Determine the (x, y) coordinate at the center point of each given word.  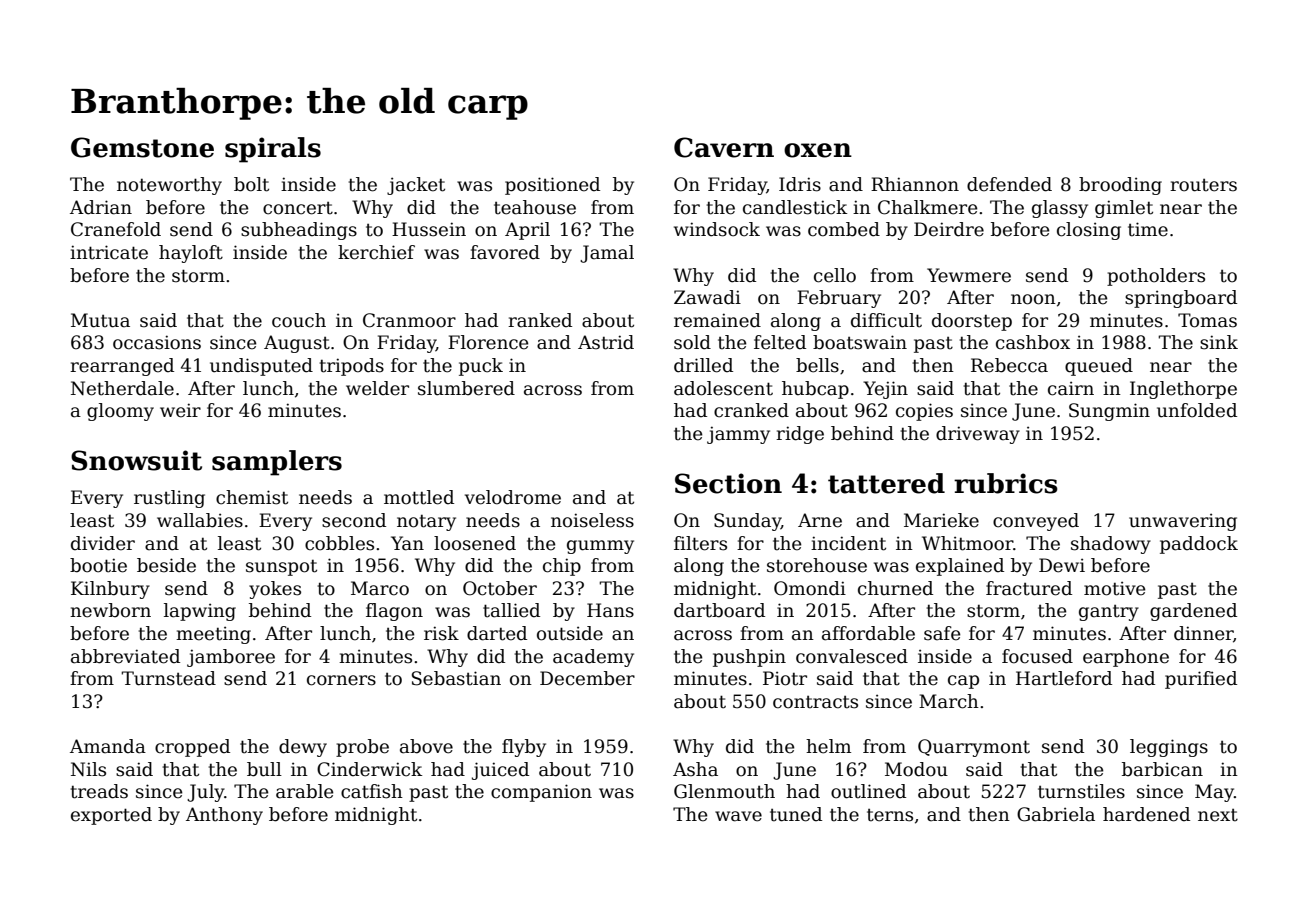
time (1148, 229)
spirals (273, 150)
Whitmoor (967, 543)
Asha (695, 769)
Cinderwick (369, 769)
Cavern (724, 147)
